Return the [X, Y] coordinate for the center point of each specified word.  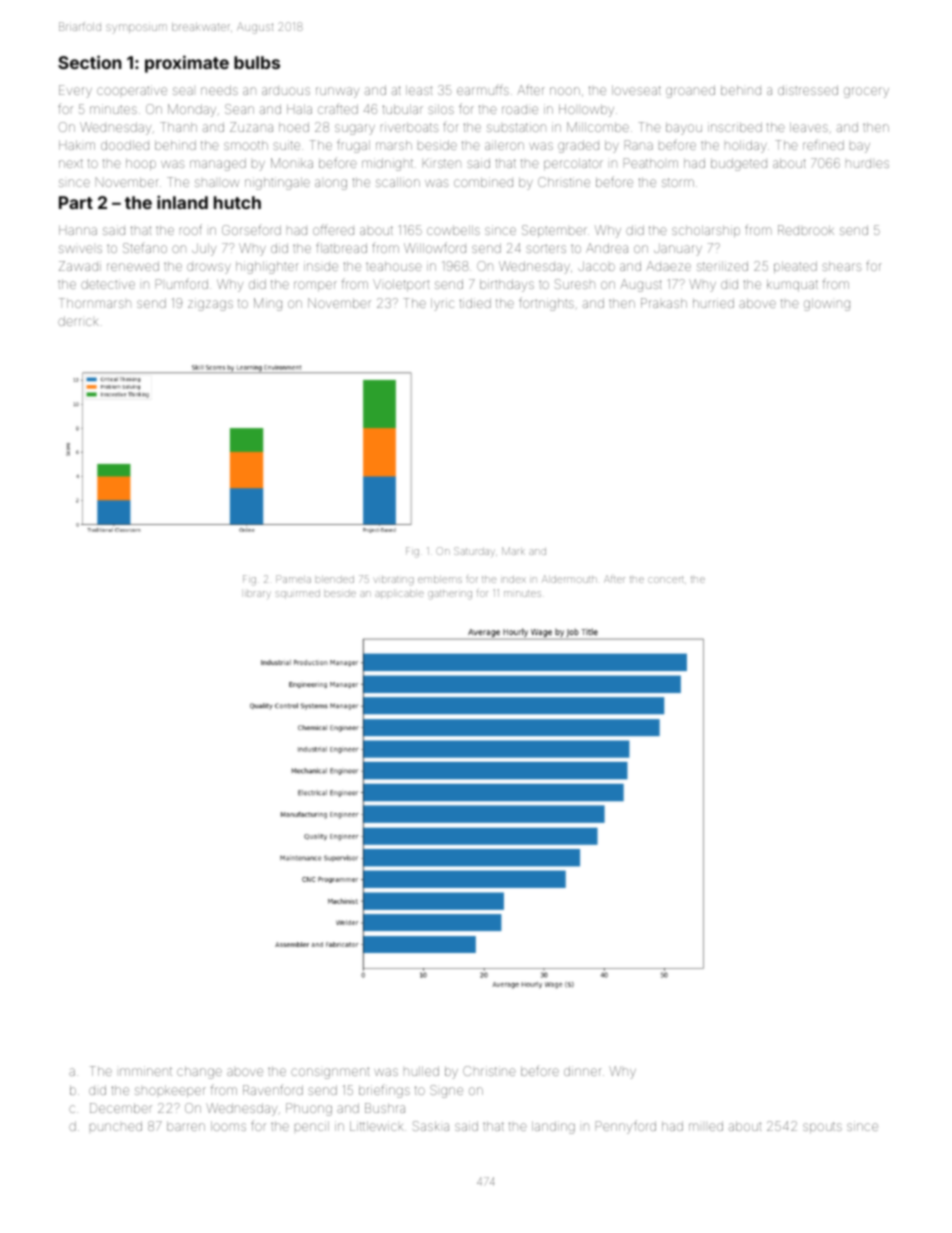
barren [186, 1126]
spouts [822, 1127]
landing [553, 1127]
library [258, 594]
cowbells [453, 230]
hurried [713, 303]
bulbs [257, 62]
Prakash [664, 303]
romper [315, 286]
